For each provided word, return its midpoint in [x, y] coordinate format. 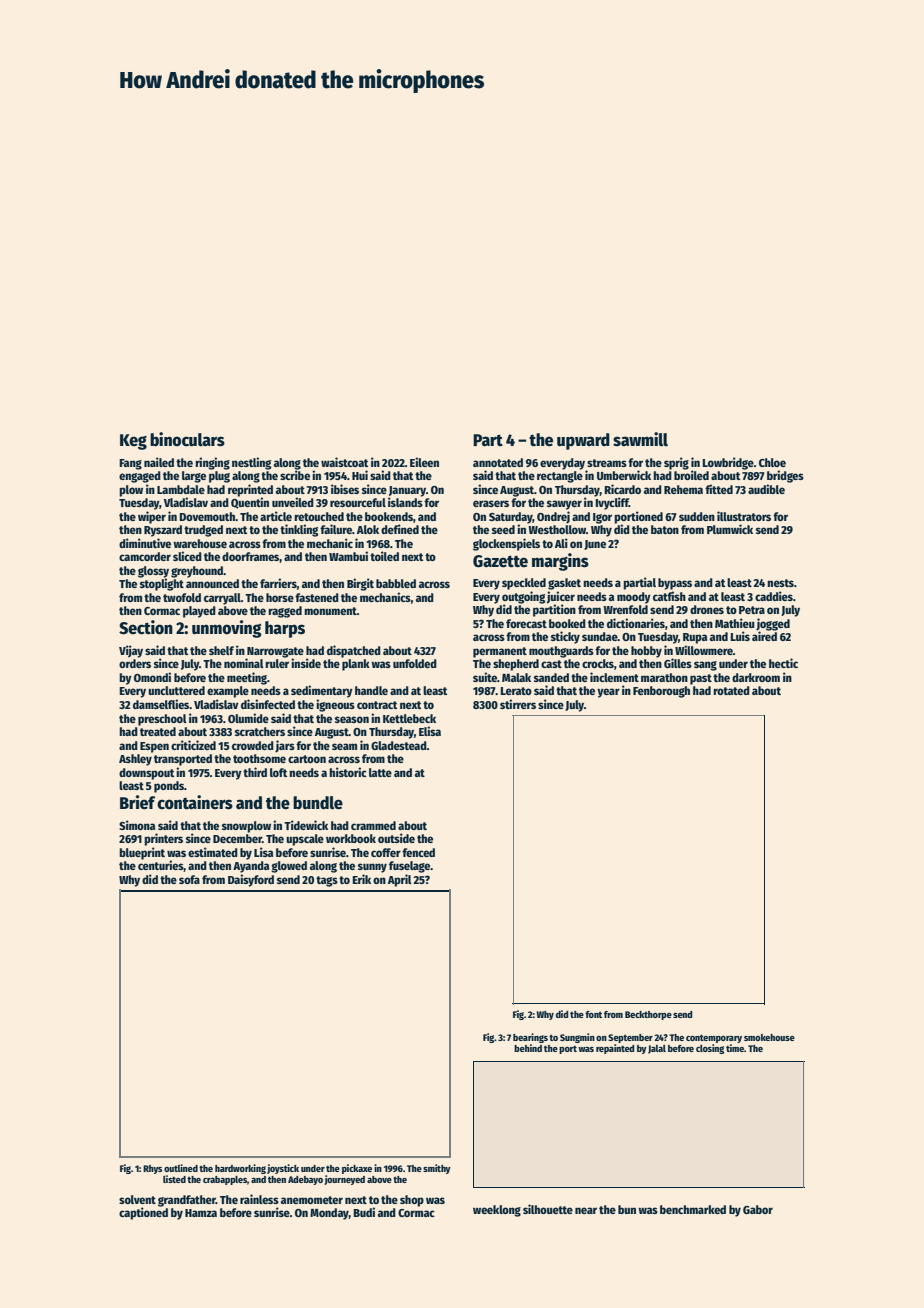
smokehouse [769, 1037]
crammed [373, 825]
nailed [159, 462]
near [586, 1210]
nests [780, 583]
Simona [137, 825]
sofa [189, 879]
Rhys [152, 1169]
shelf [221, 650]
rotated [731, 690]
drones [707, 609]
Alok [368, 529]
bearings [530, 1038]
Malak [516, 677]
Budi [364, 1212]
